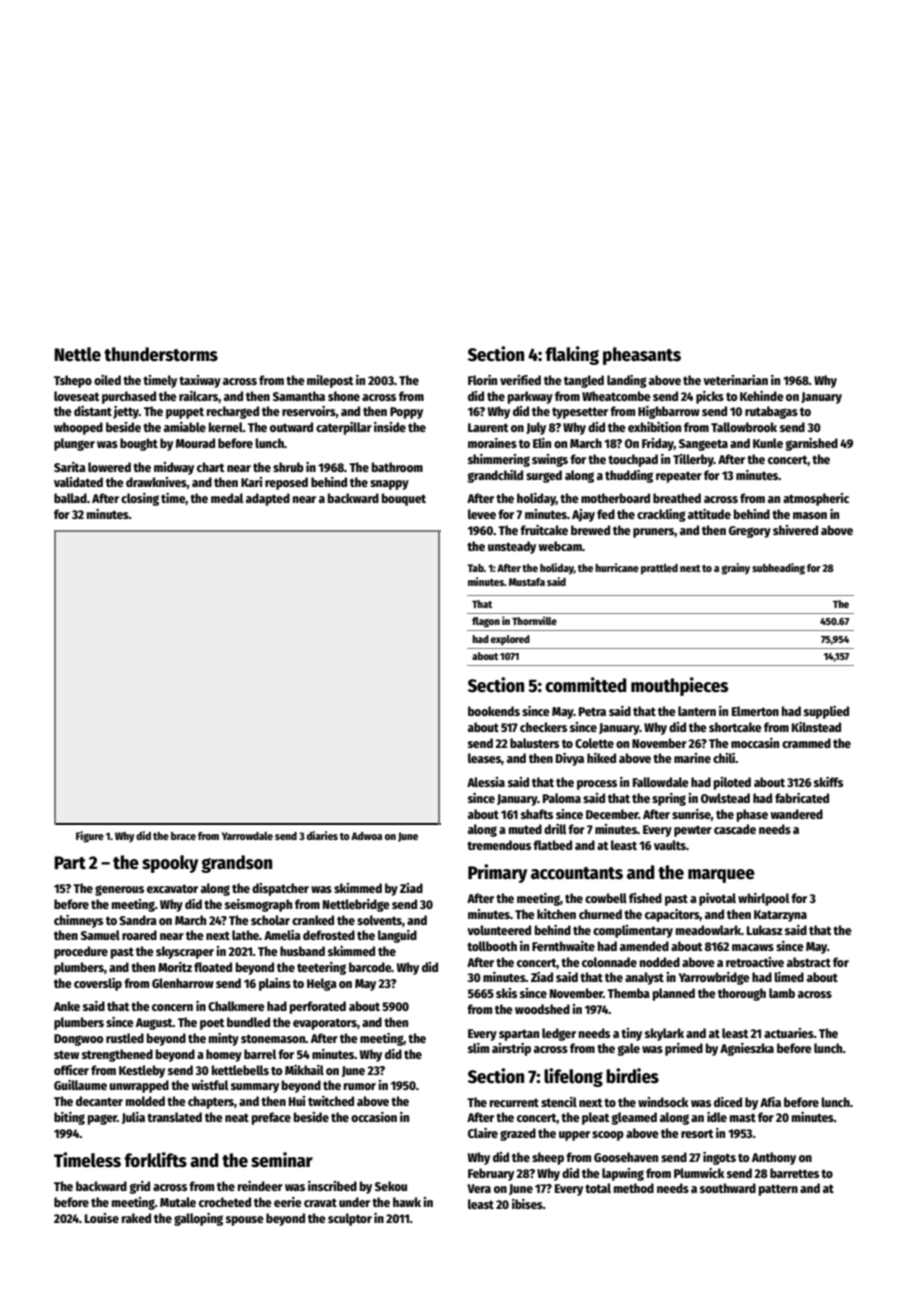 This screenshot has height=1316, width=908. What do you see at coordinates (397, 467) in the screenshot?
I see `bathroom` at bounding box center [397, 467].
